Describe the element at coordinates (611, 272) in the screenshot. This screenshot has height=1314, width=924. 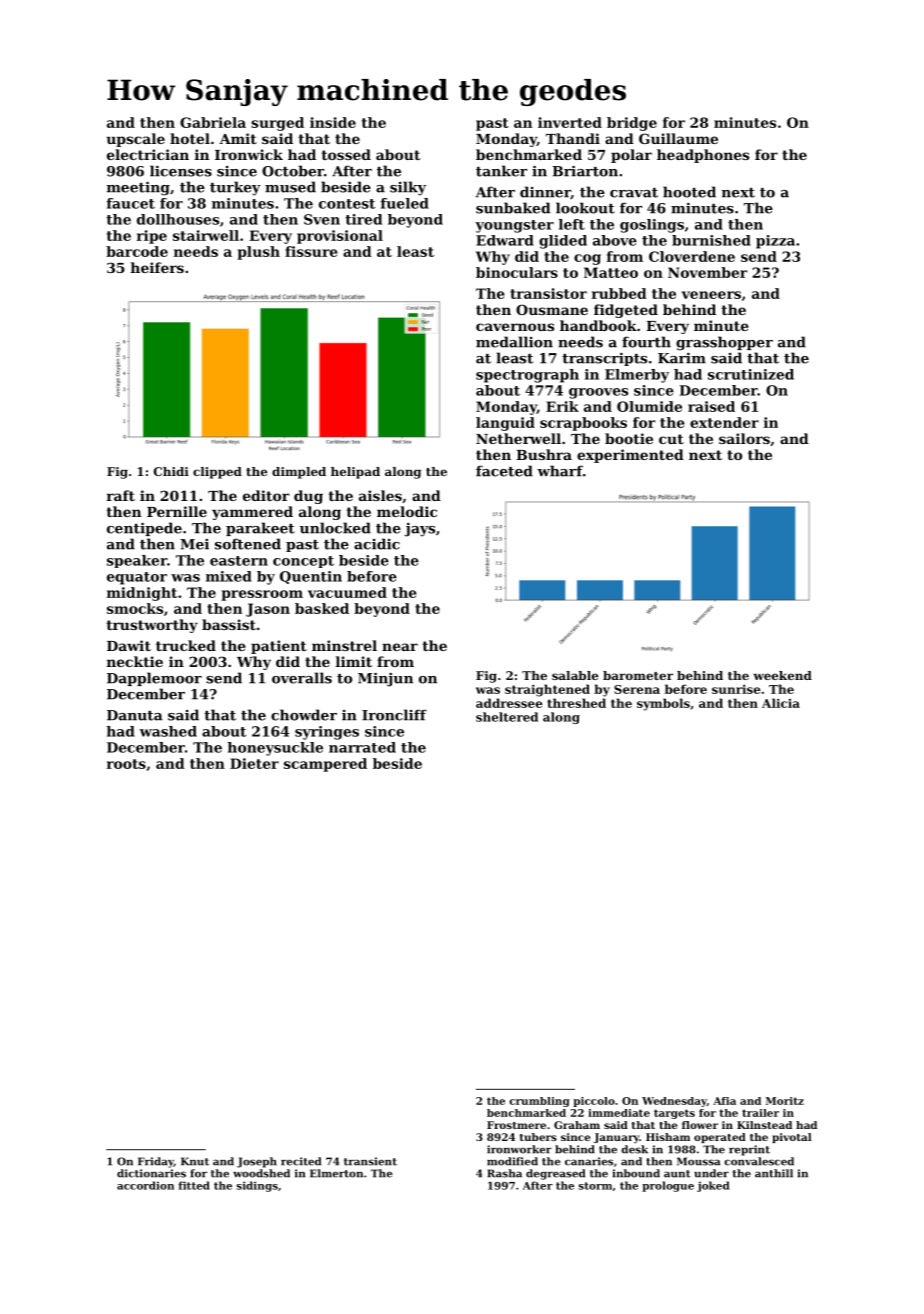
I see `Matteo` at that location.
